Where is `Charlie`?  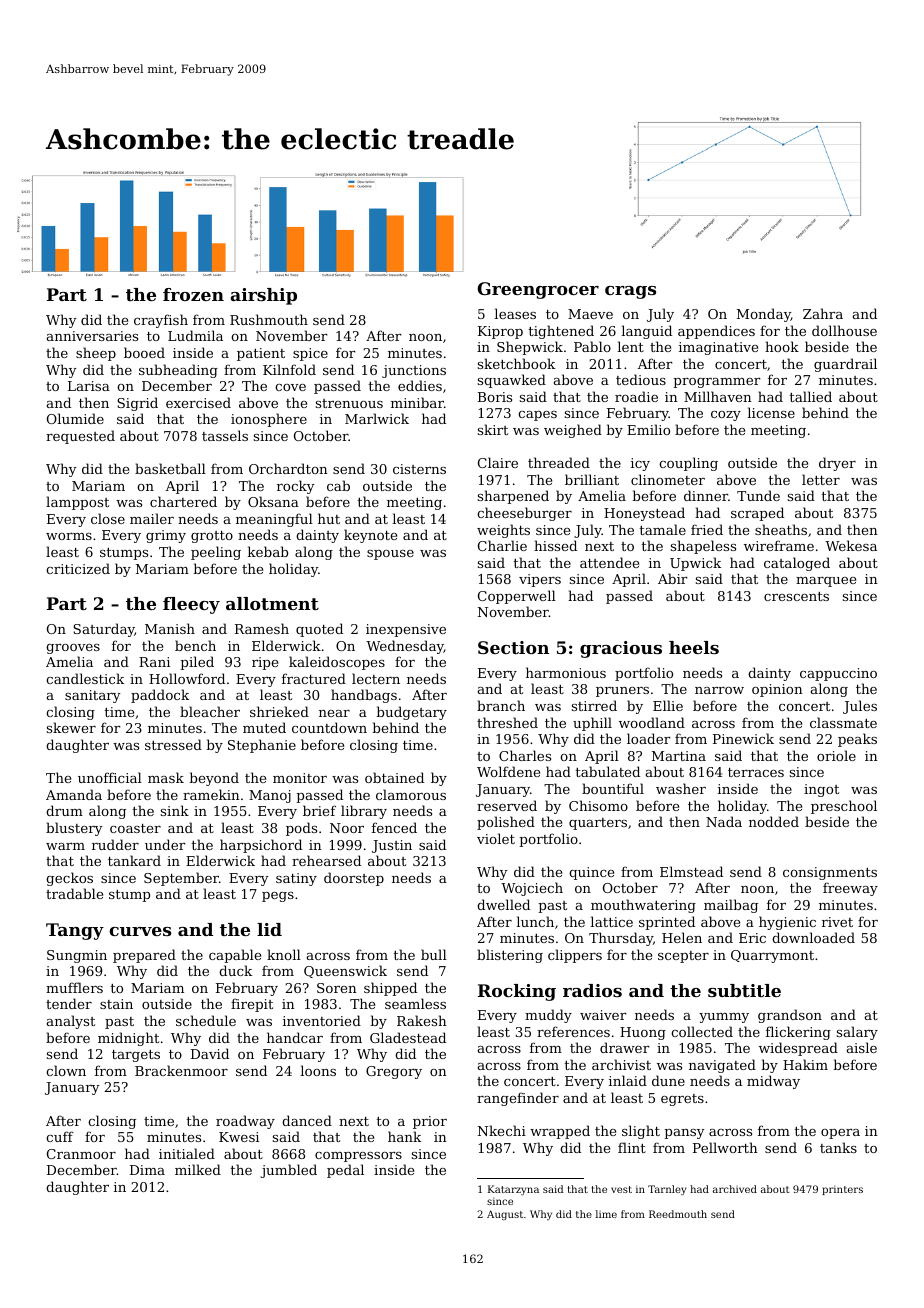
Charlie is located at coordinates (502, 545).
